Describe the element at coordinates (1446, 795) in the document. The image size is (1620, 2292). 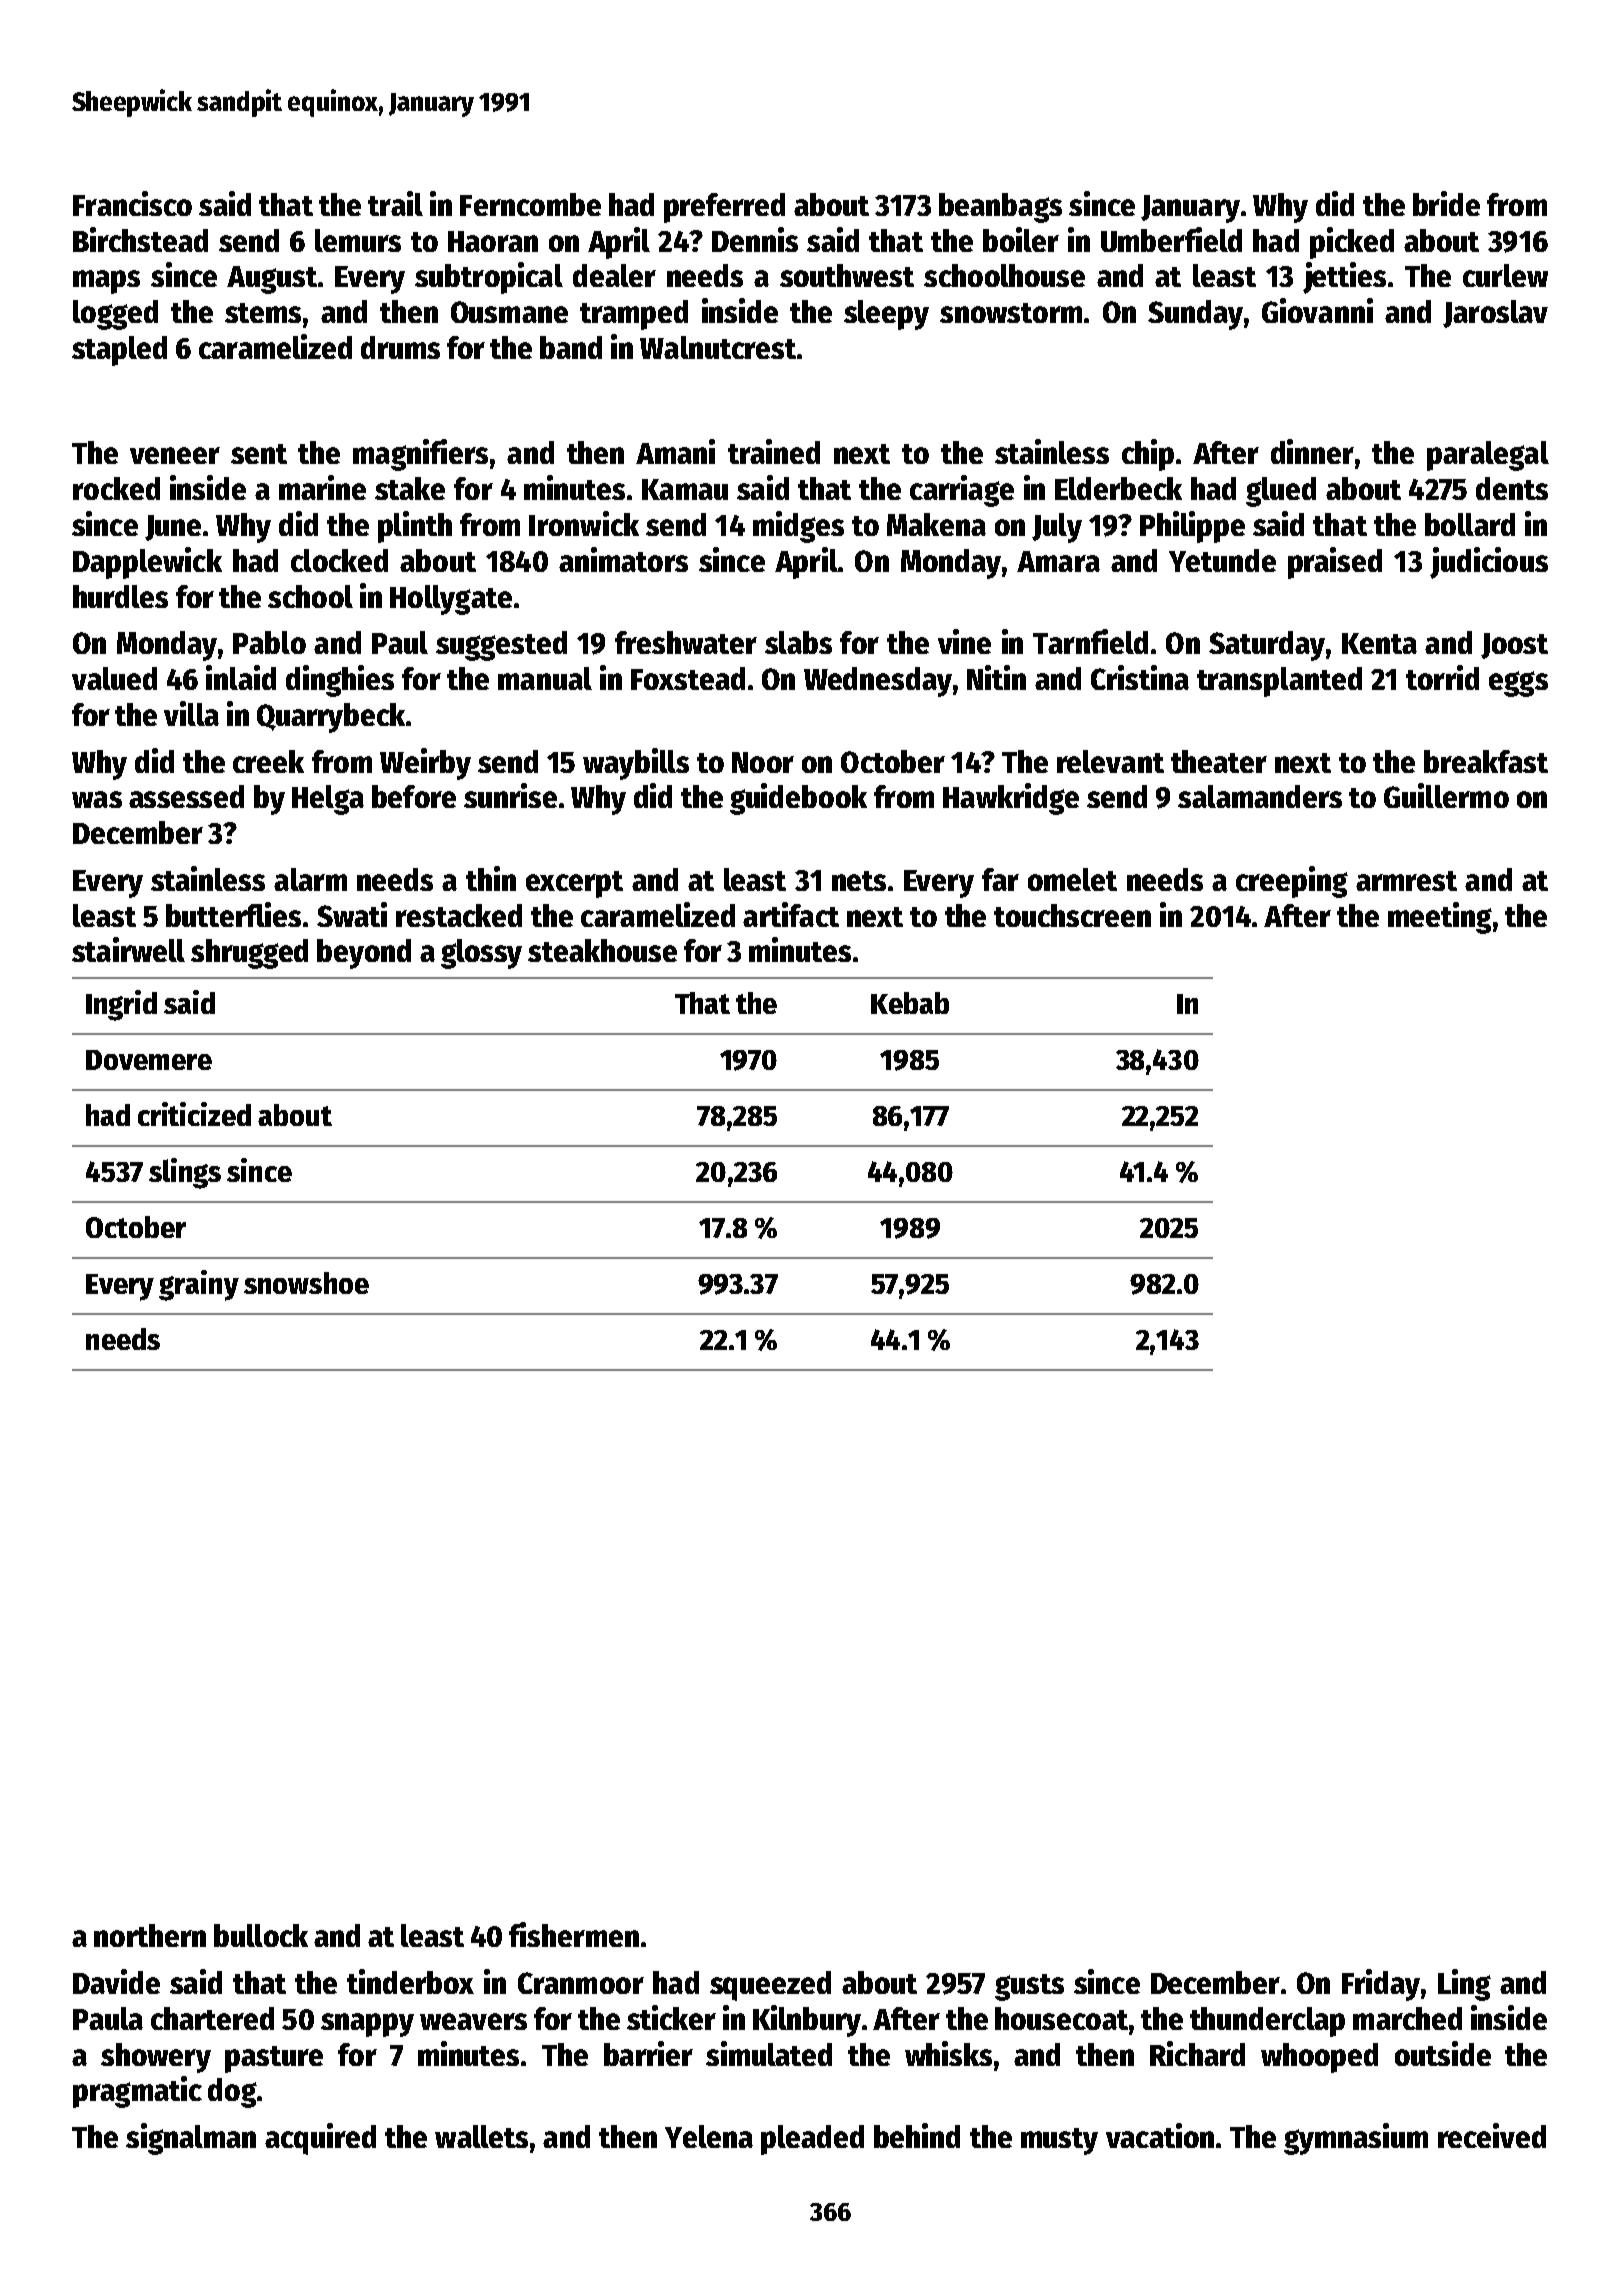
I see `Guillermo` at that location.
